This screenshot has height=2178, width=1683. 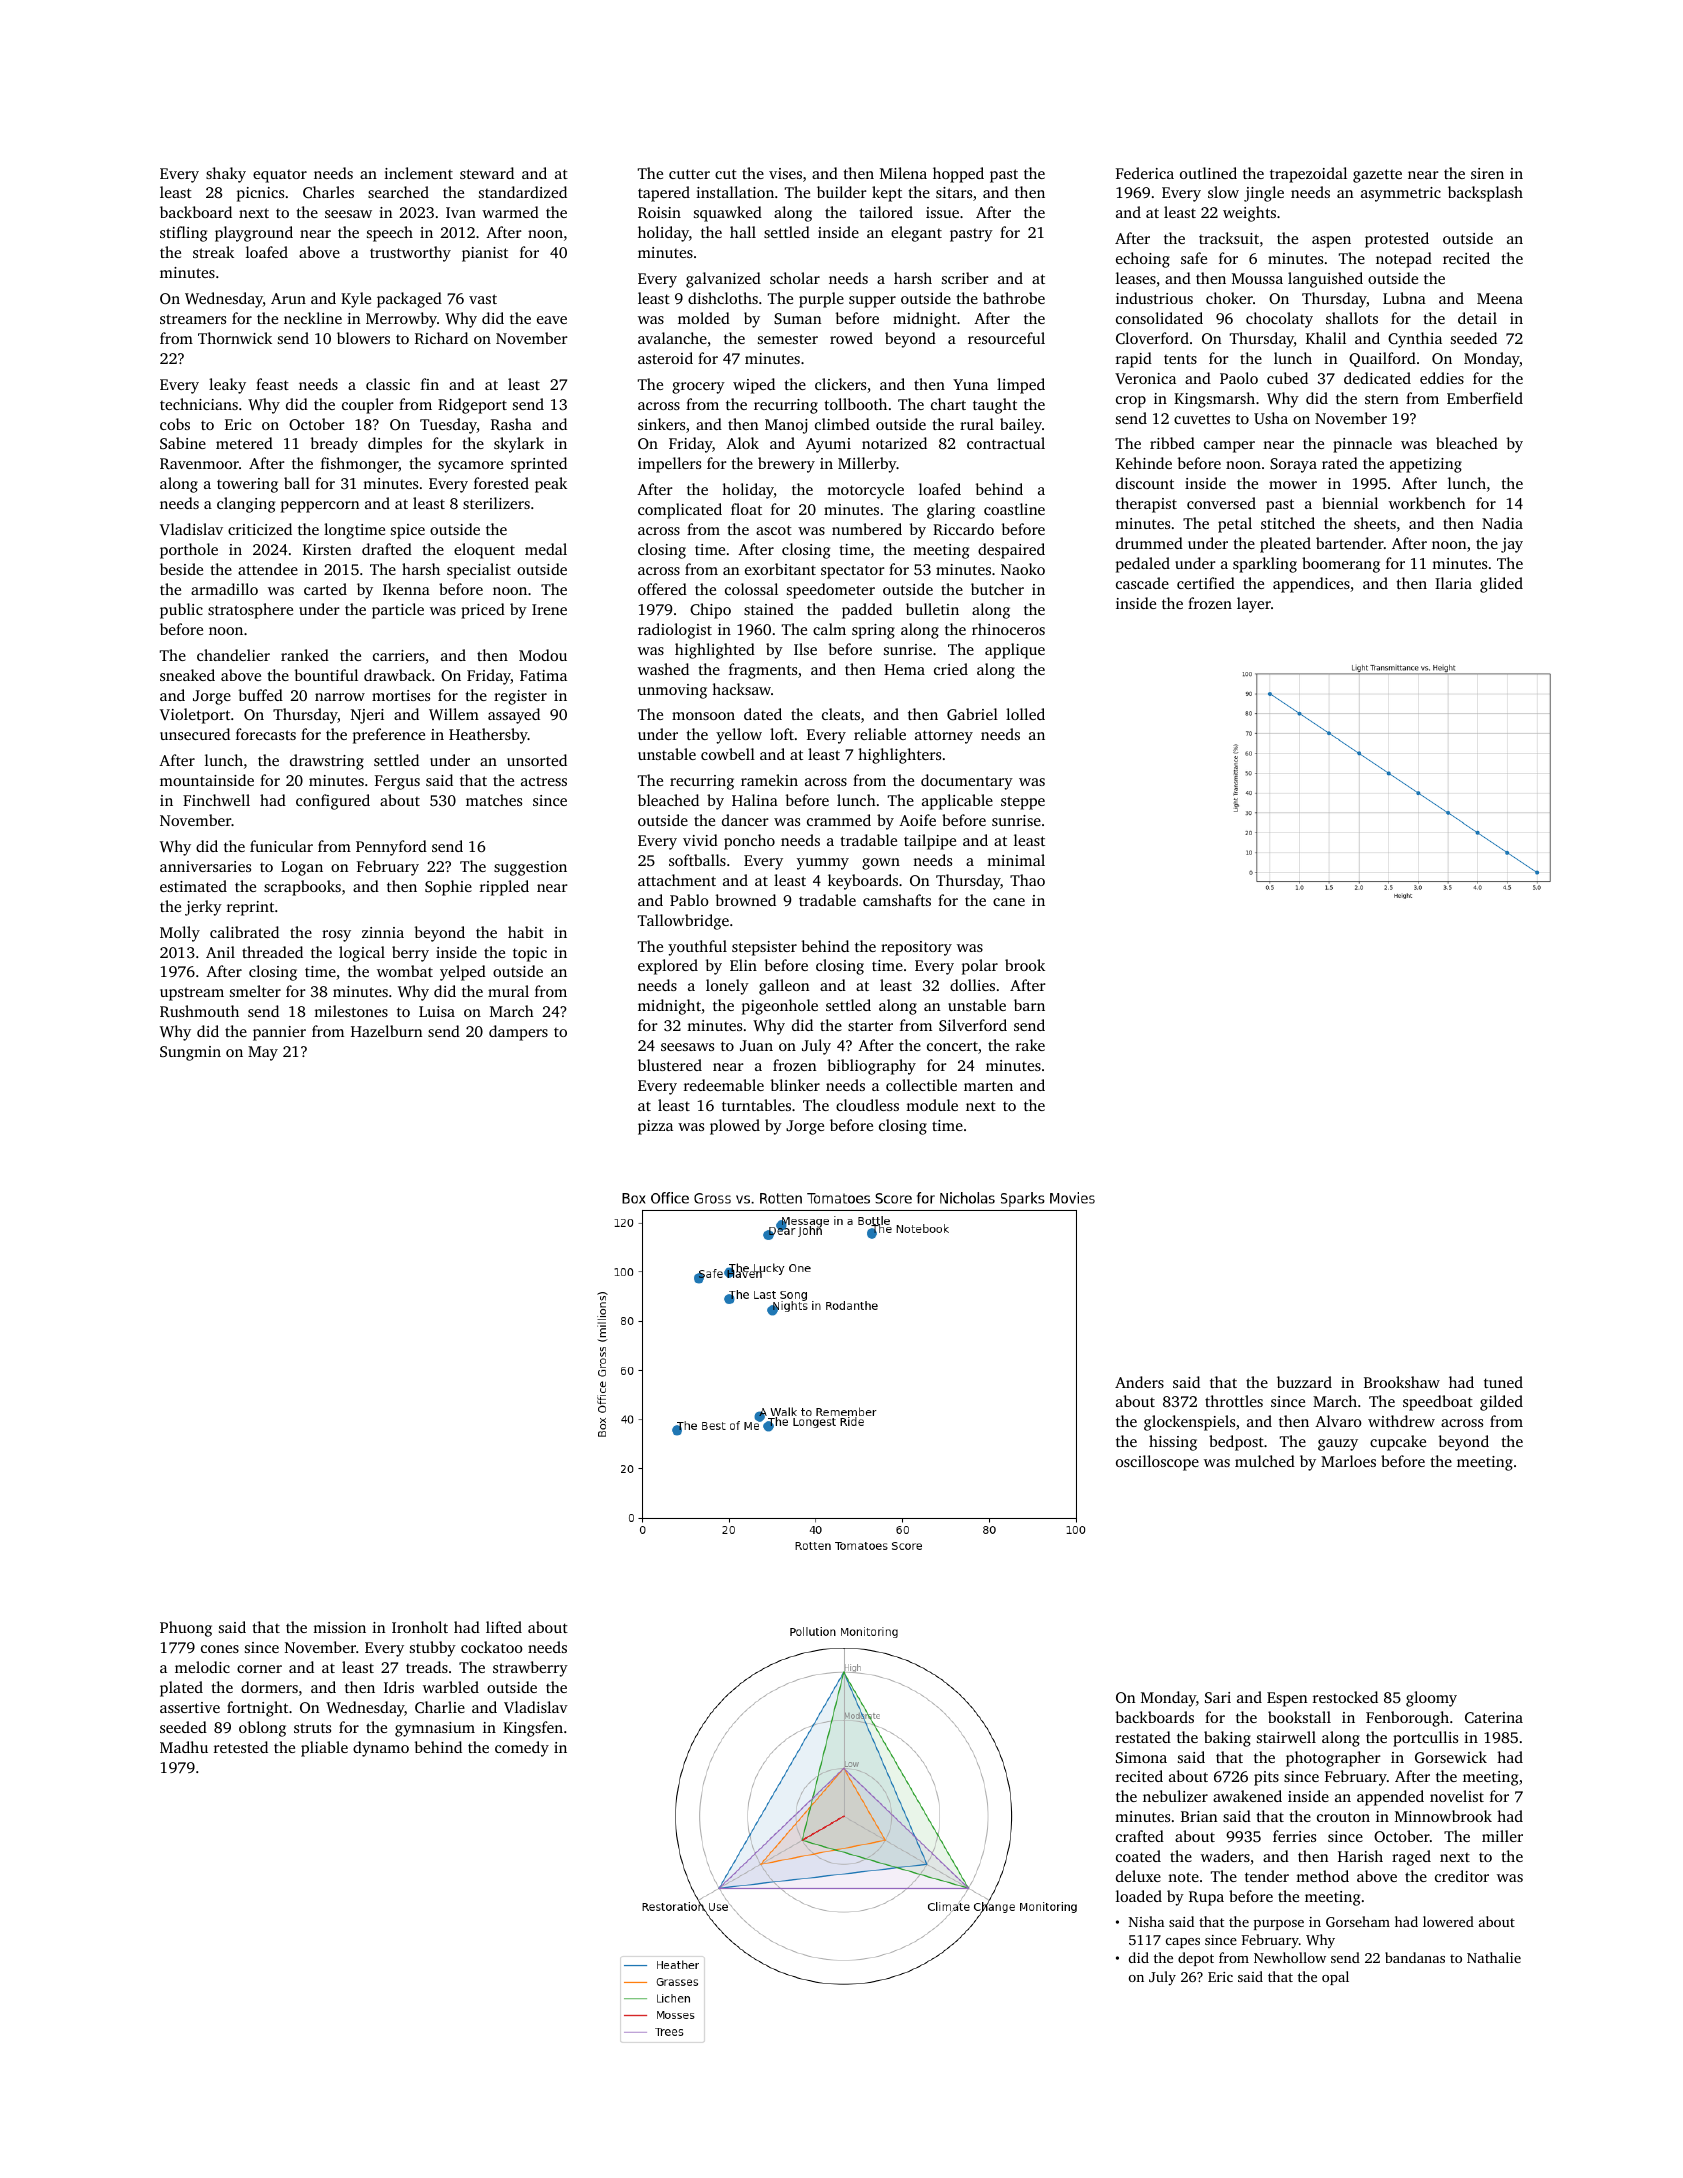 What do you see at coordinates (1377, 176) in the screenshot?
I see `gazette` at bounding box center [1377, 176].
